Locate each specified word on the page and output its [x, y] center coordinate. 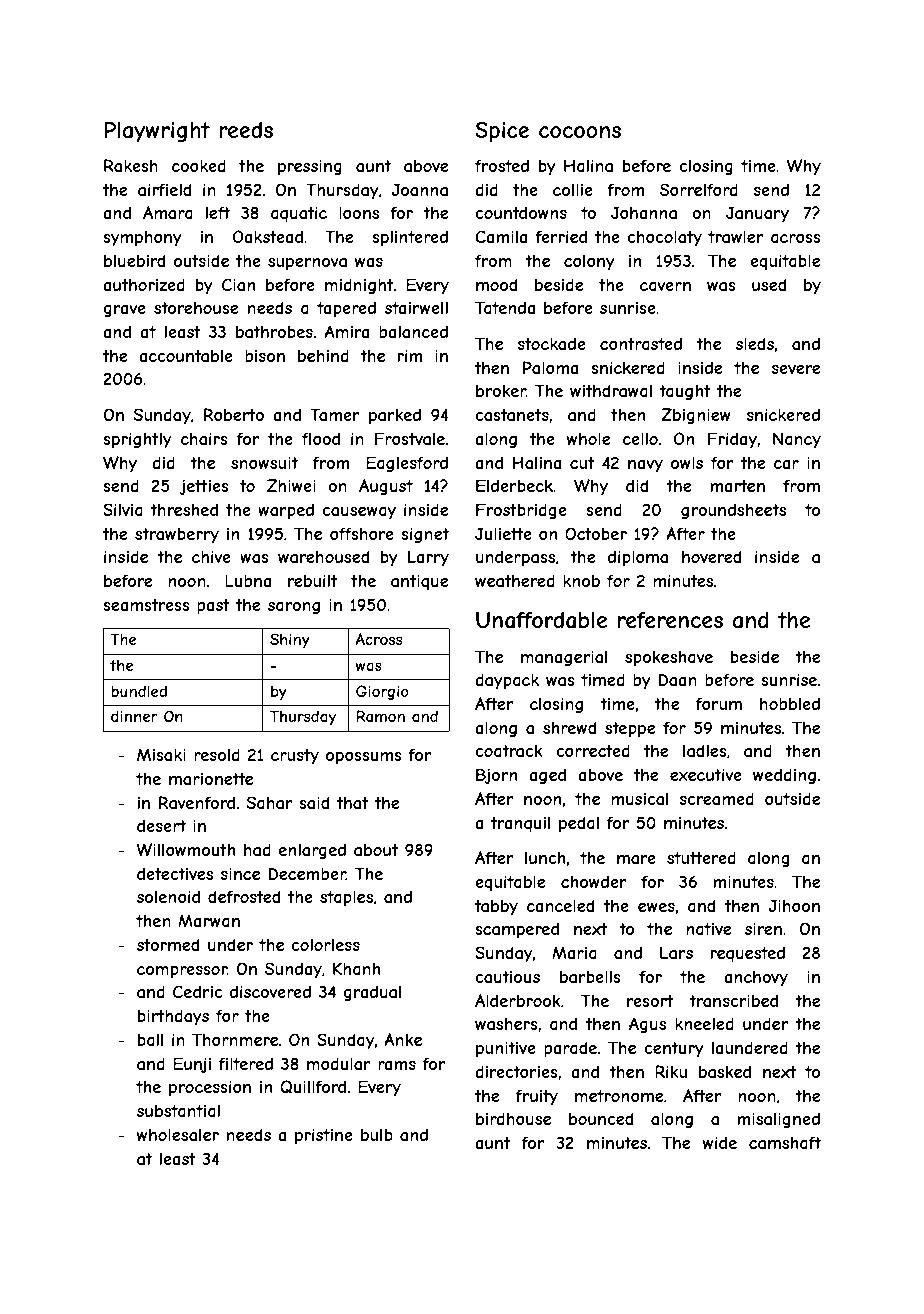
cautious [507, 977]
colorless [325, 945]
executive [706, 774]
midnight [359, 286]
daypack [507, 681]
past [213, 607]
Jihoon [794, 905]
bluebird [134, 260]
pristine [324, 1136]
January [757, 214]
